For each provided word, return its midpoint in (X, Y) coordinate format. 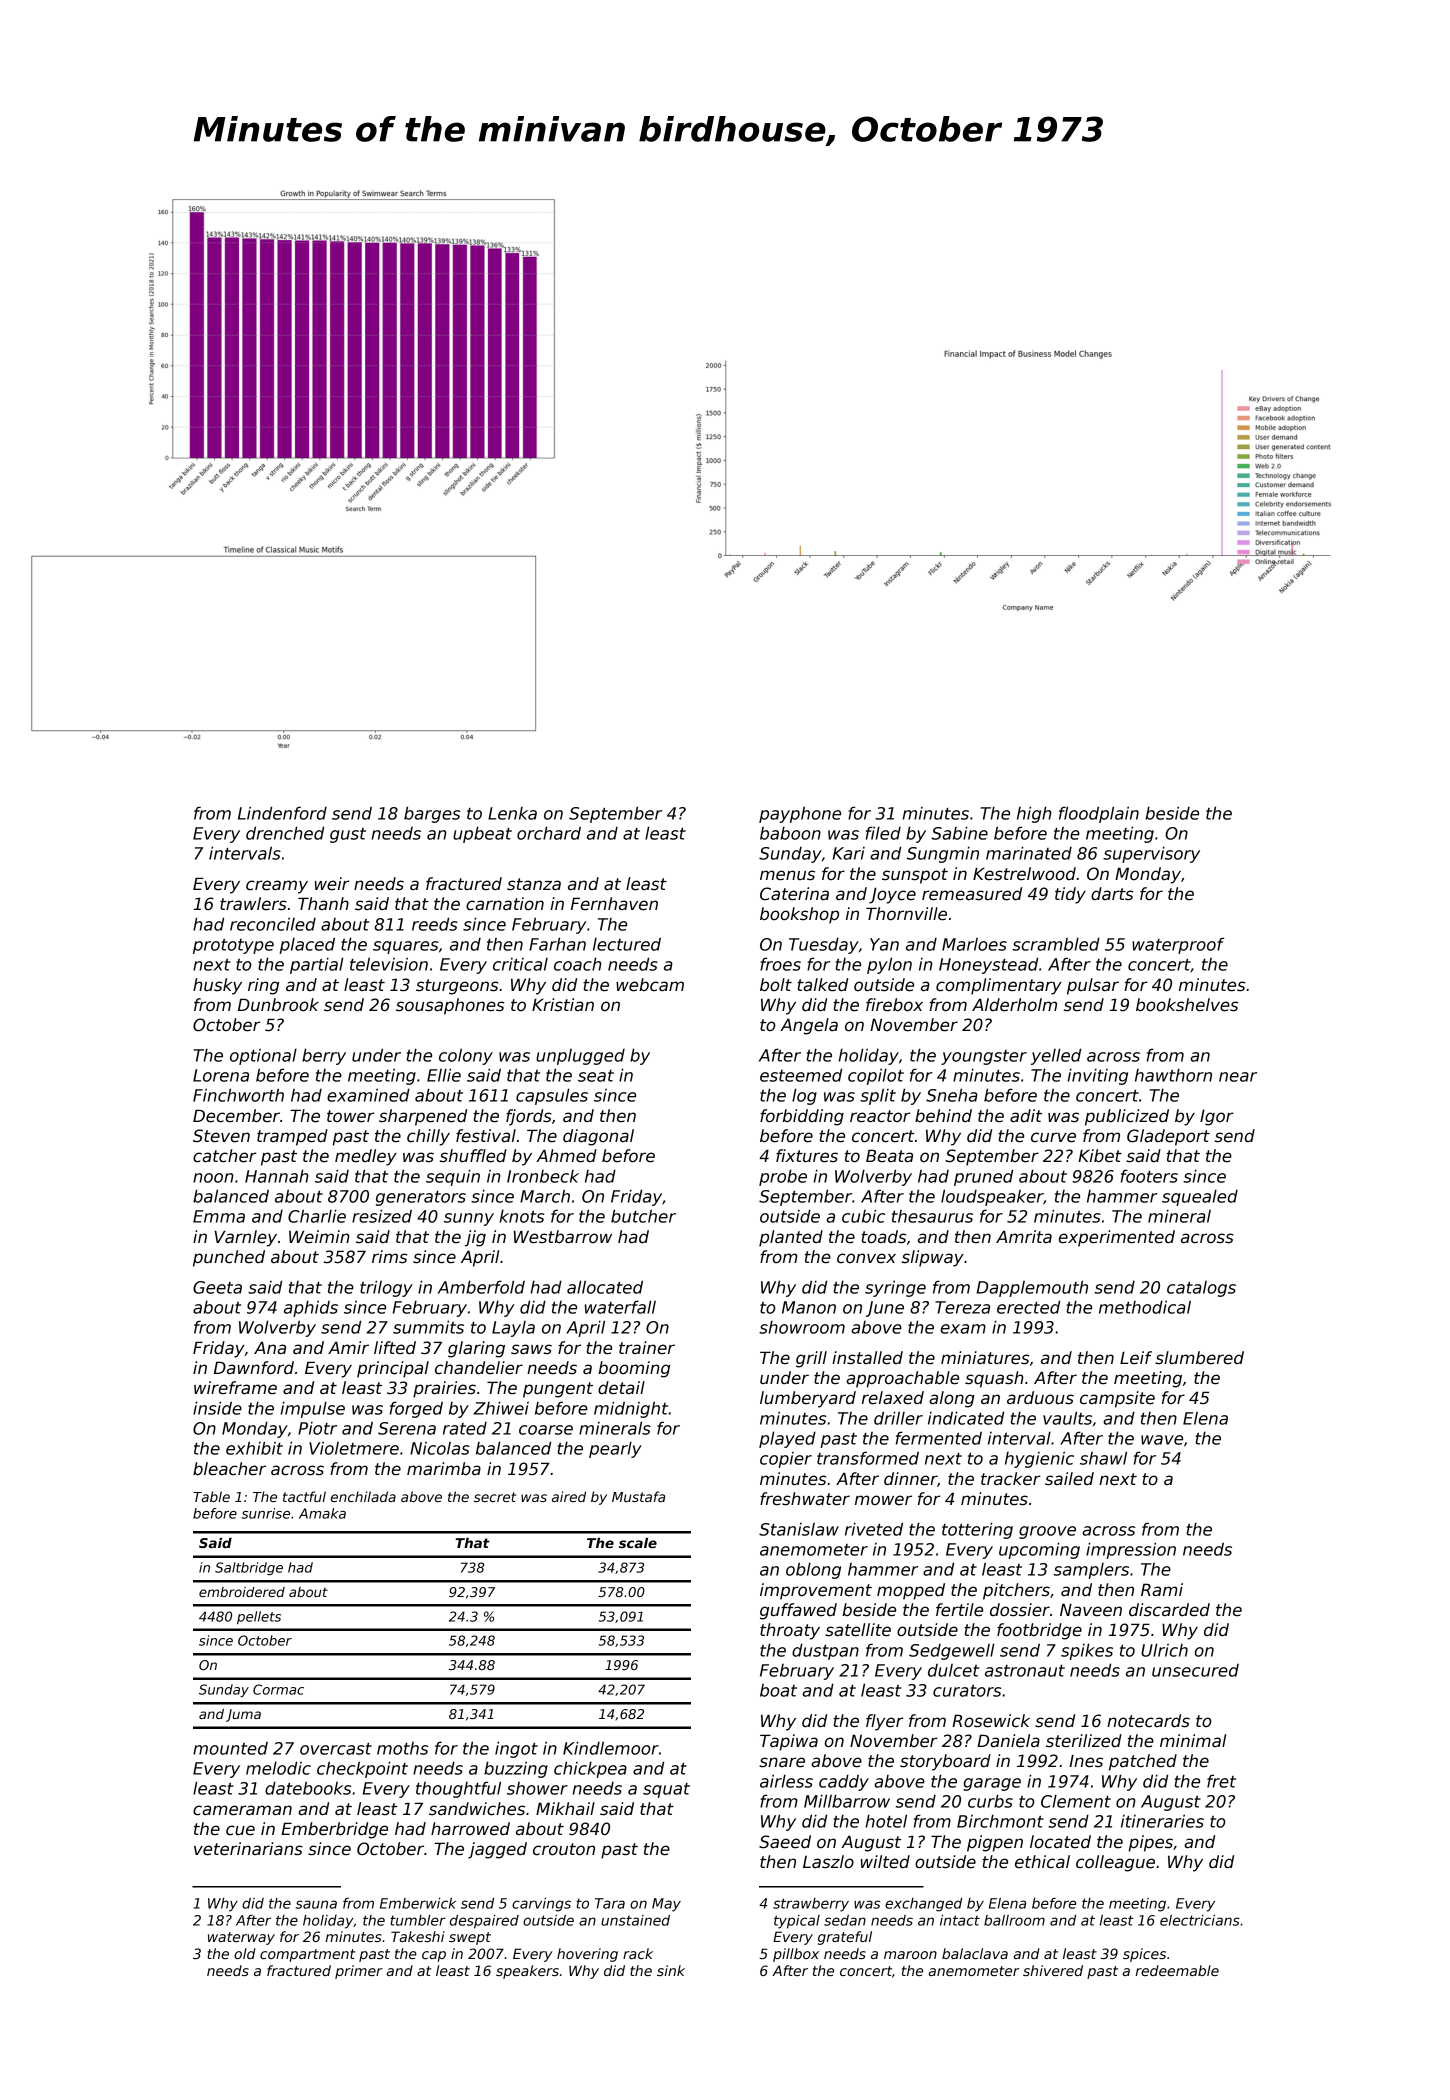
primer (359, 1972)
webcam (650, 985)
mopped (911, 1591)
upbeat (482, 834)
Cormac (278, 1689)
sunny (469, 1219)
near (1238, 1077)
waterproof (1178, 945)
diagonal (598, 1137)
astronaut (1025, 1671)
